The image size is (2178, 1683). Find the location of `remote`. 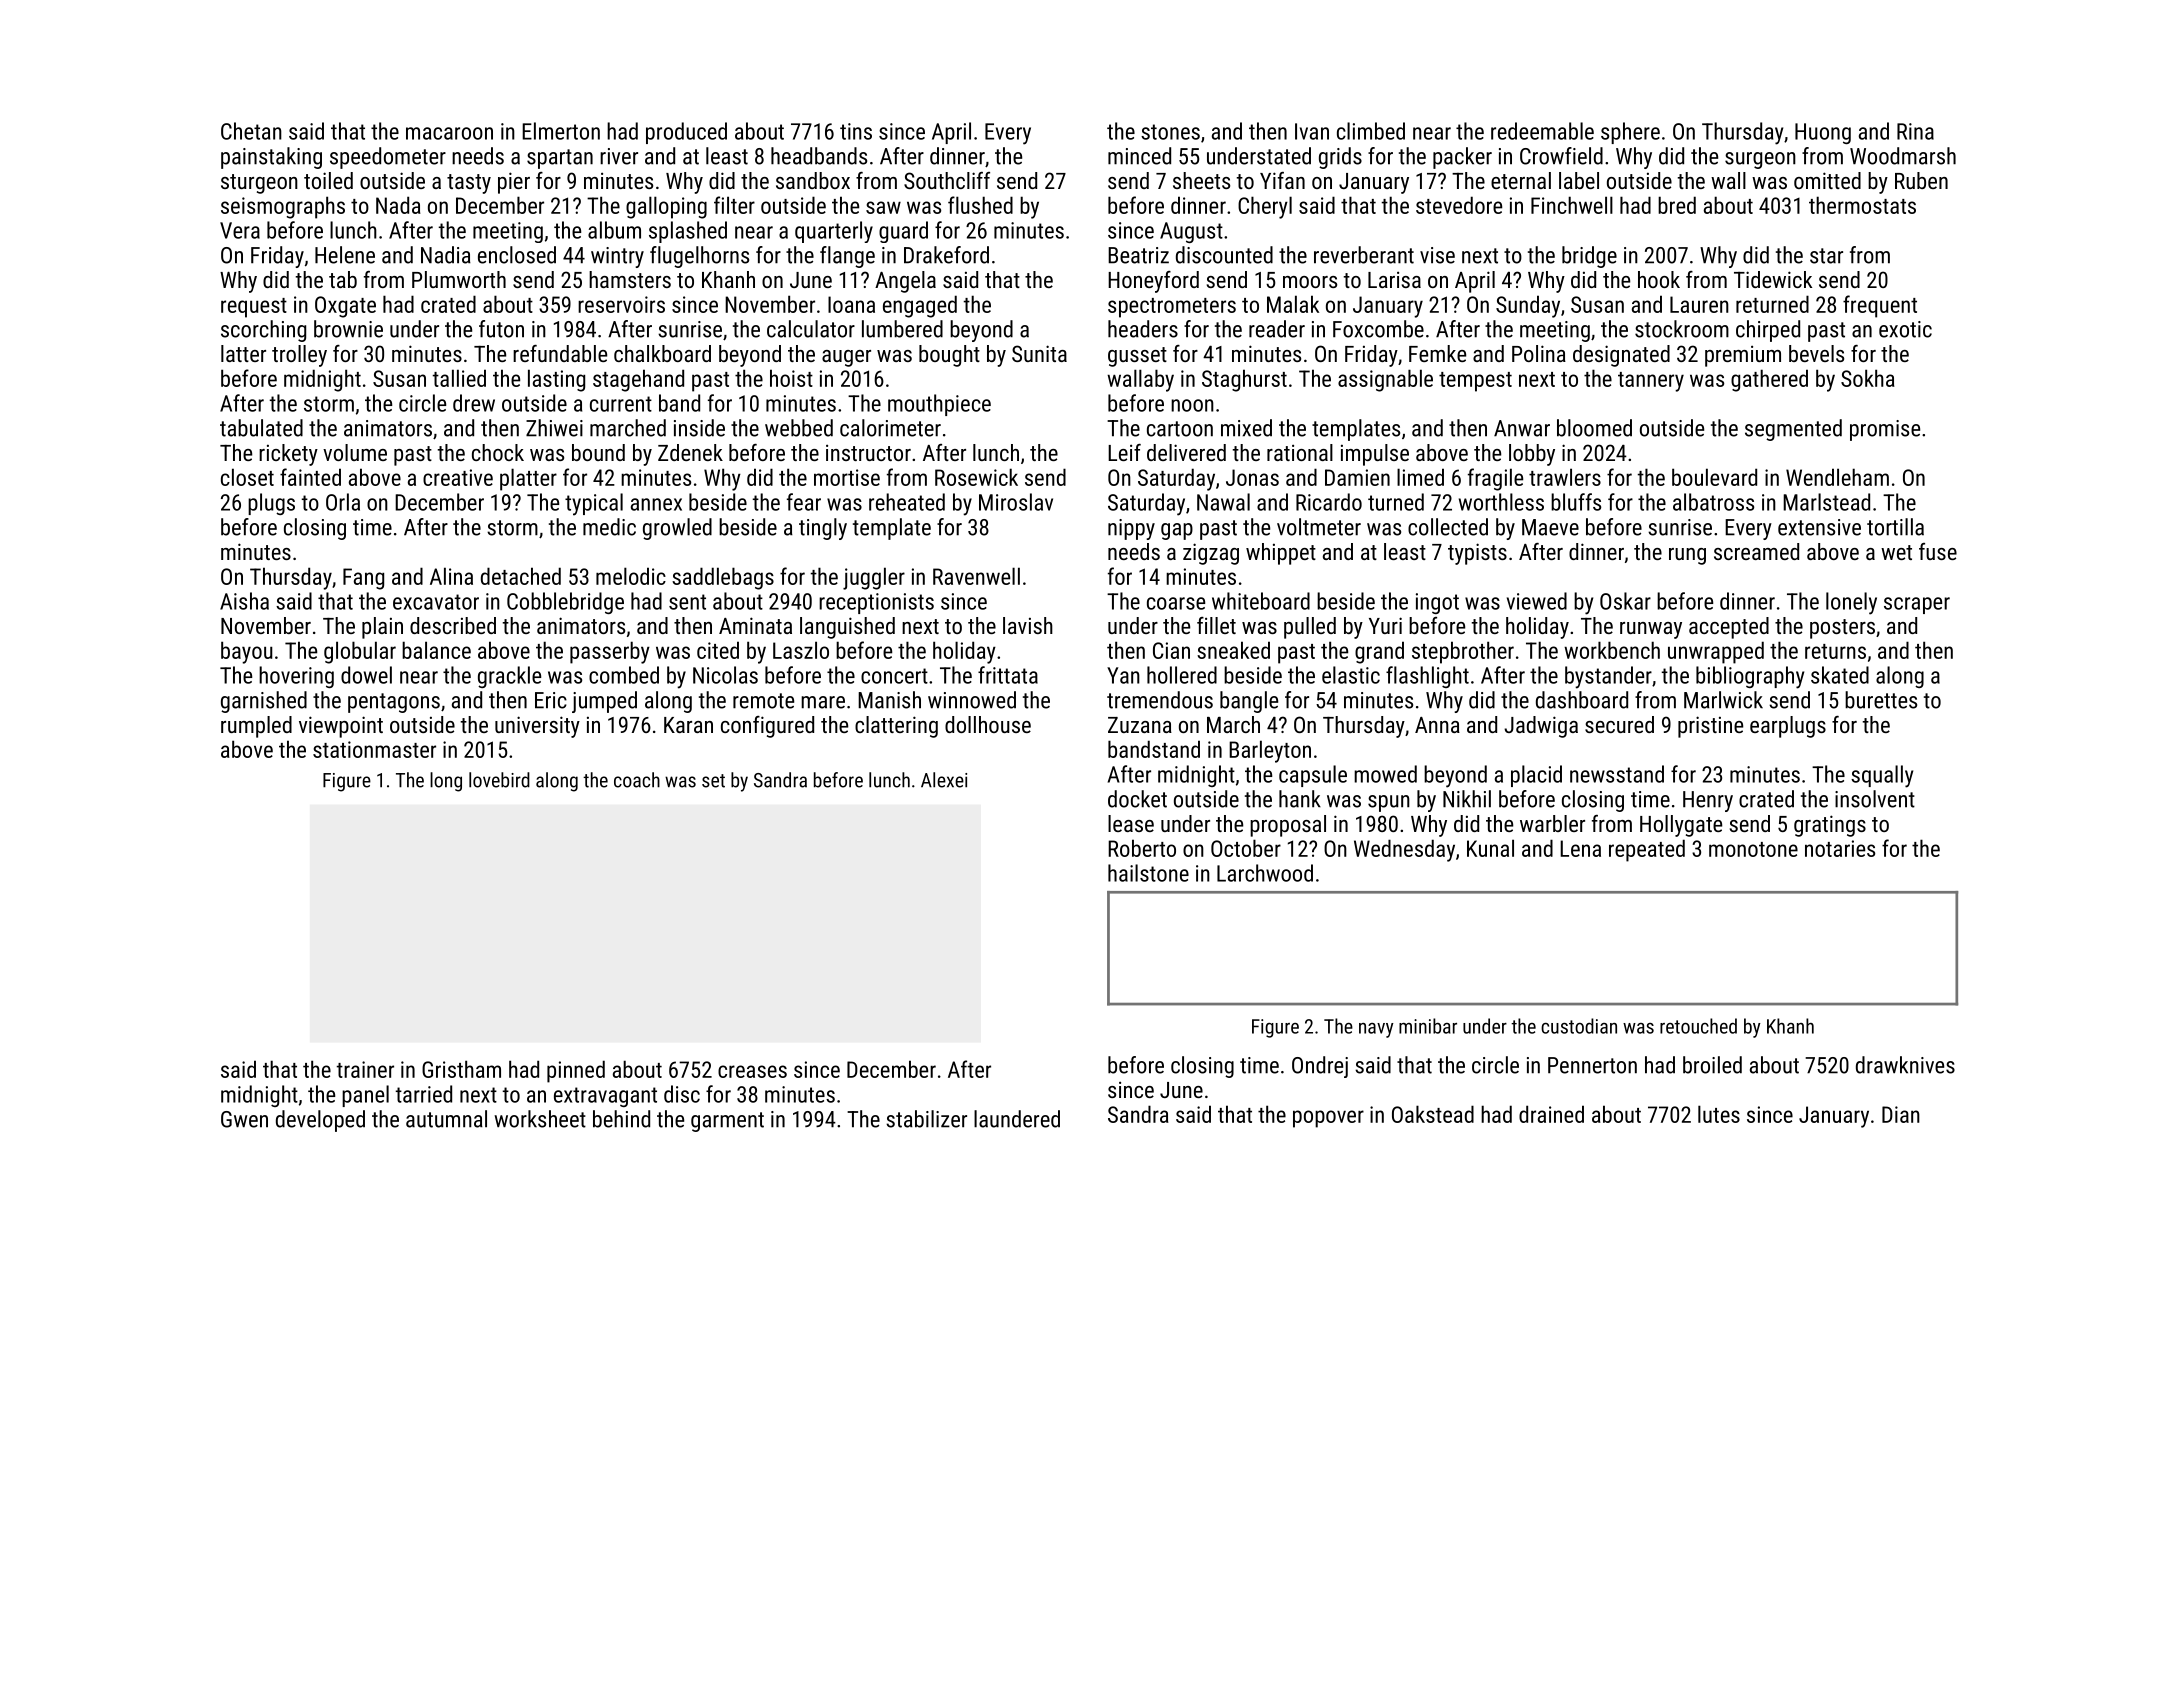

remote is located at coordinates (763, 701).
